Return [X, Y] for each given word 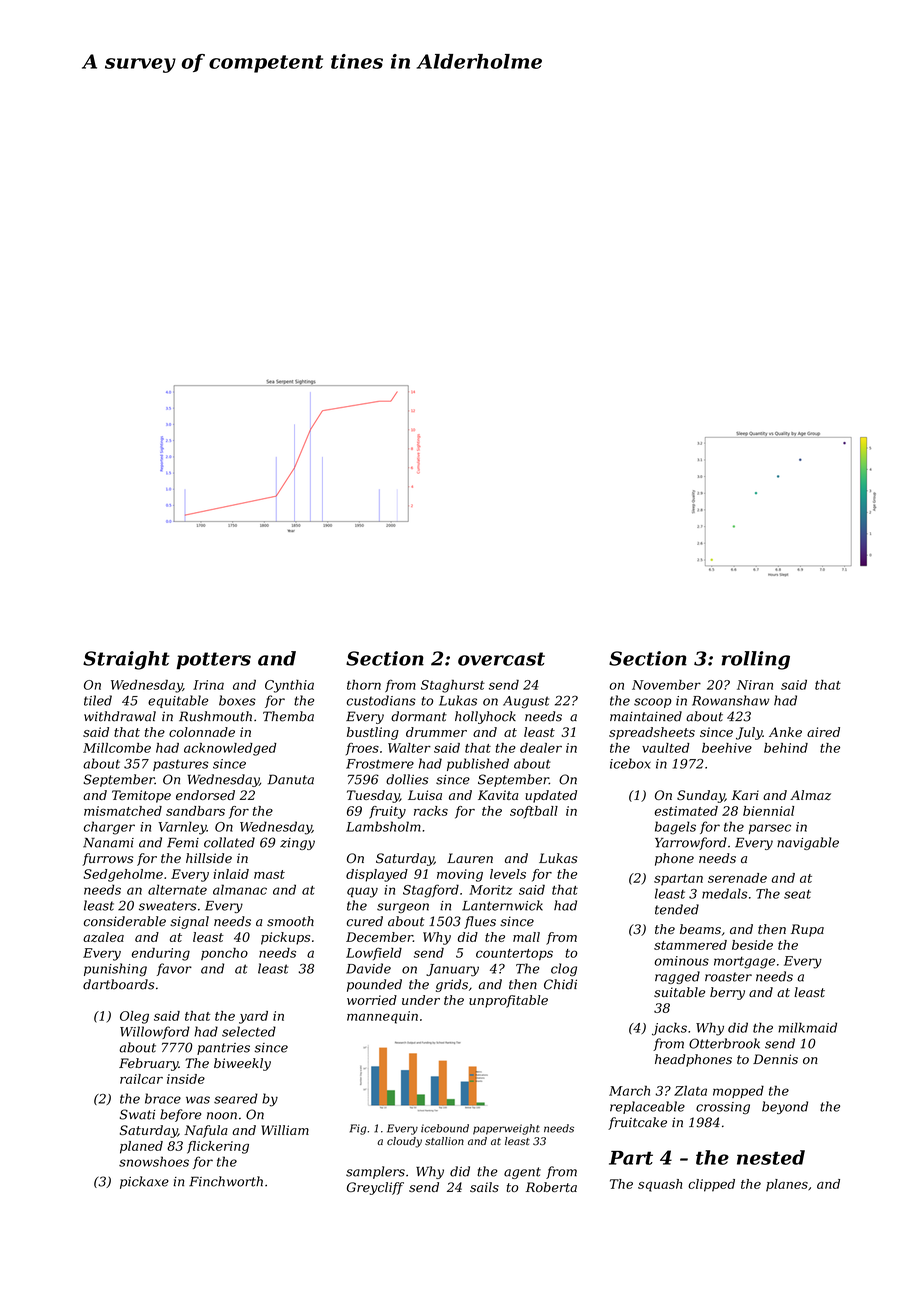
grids [452, 985]
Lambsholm [383, 826]
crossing [723, 1108]
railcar [141, 1079]
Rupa [807, 930]
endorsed [205, 795]
